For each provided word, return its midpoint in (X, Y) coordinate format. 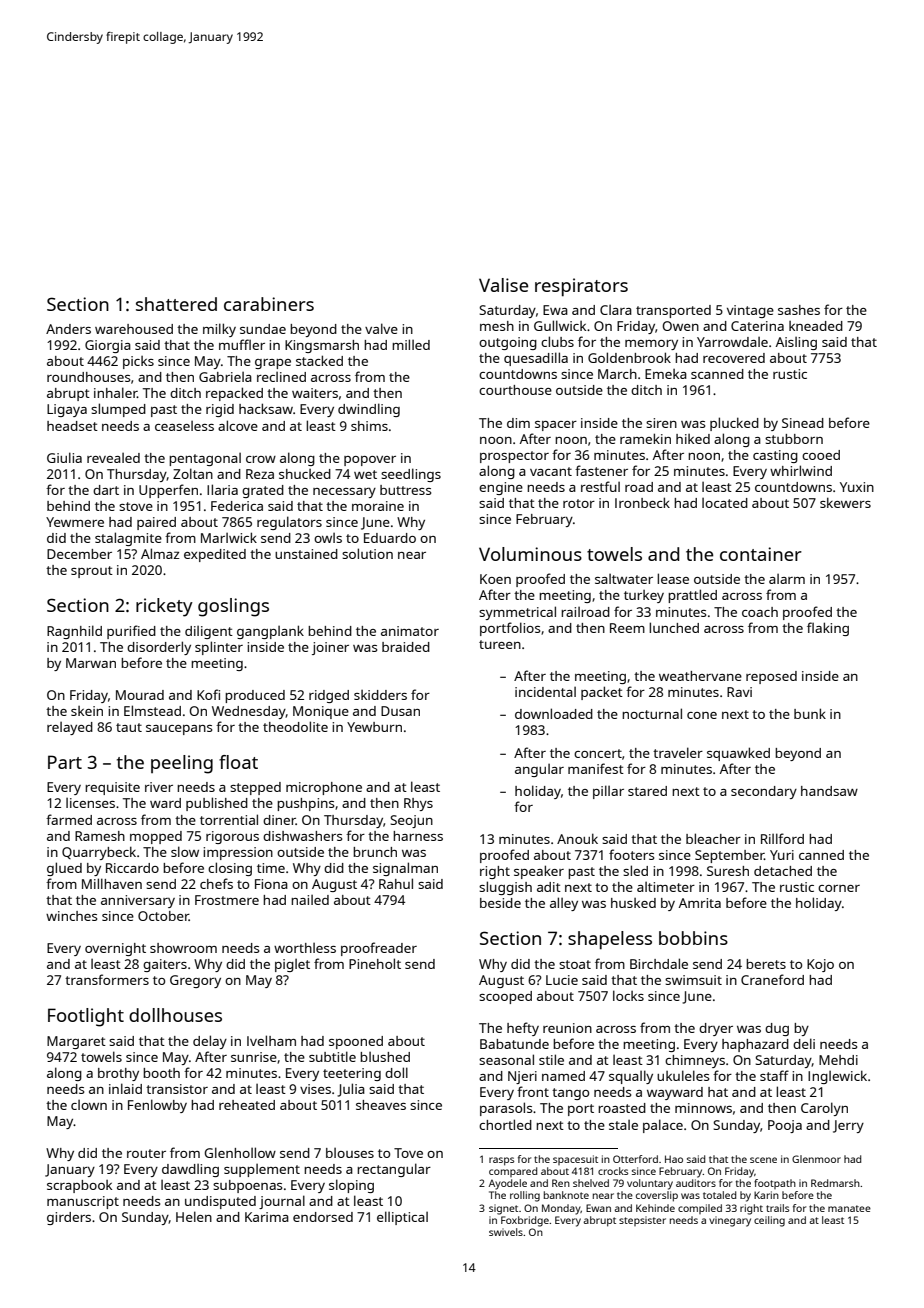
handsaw (829, 791)
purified (131, 632)
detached (783, 871)
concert (598, 753)
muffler (242, 344)
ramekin (645, 438)
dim (518, 423)
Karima (267, 1217)
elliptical (402, 1218)
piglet (292, 965)
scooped (505, 997)
